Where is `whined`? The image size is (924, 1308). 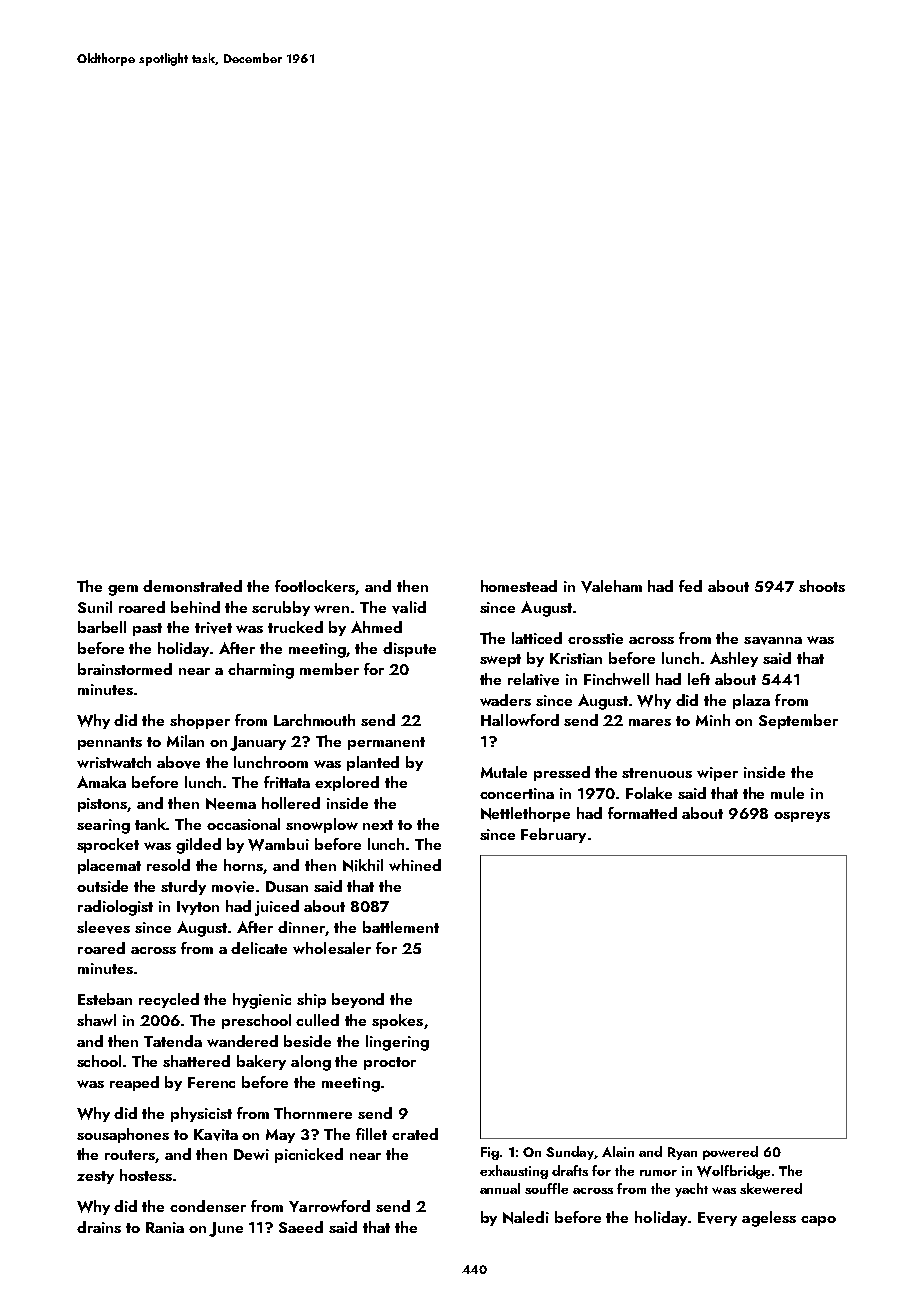 whined is located at coordinates (415, 865).
